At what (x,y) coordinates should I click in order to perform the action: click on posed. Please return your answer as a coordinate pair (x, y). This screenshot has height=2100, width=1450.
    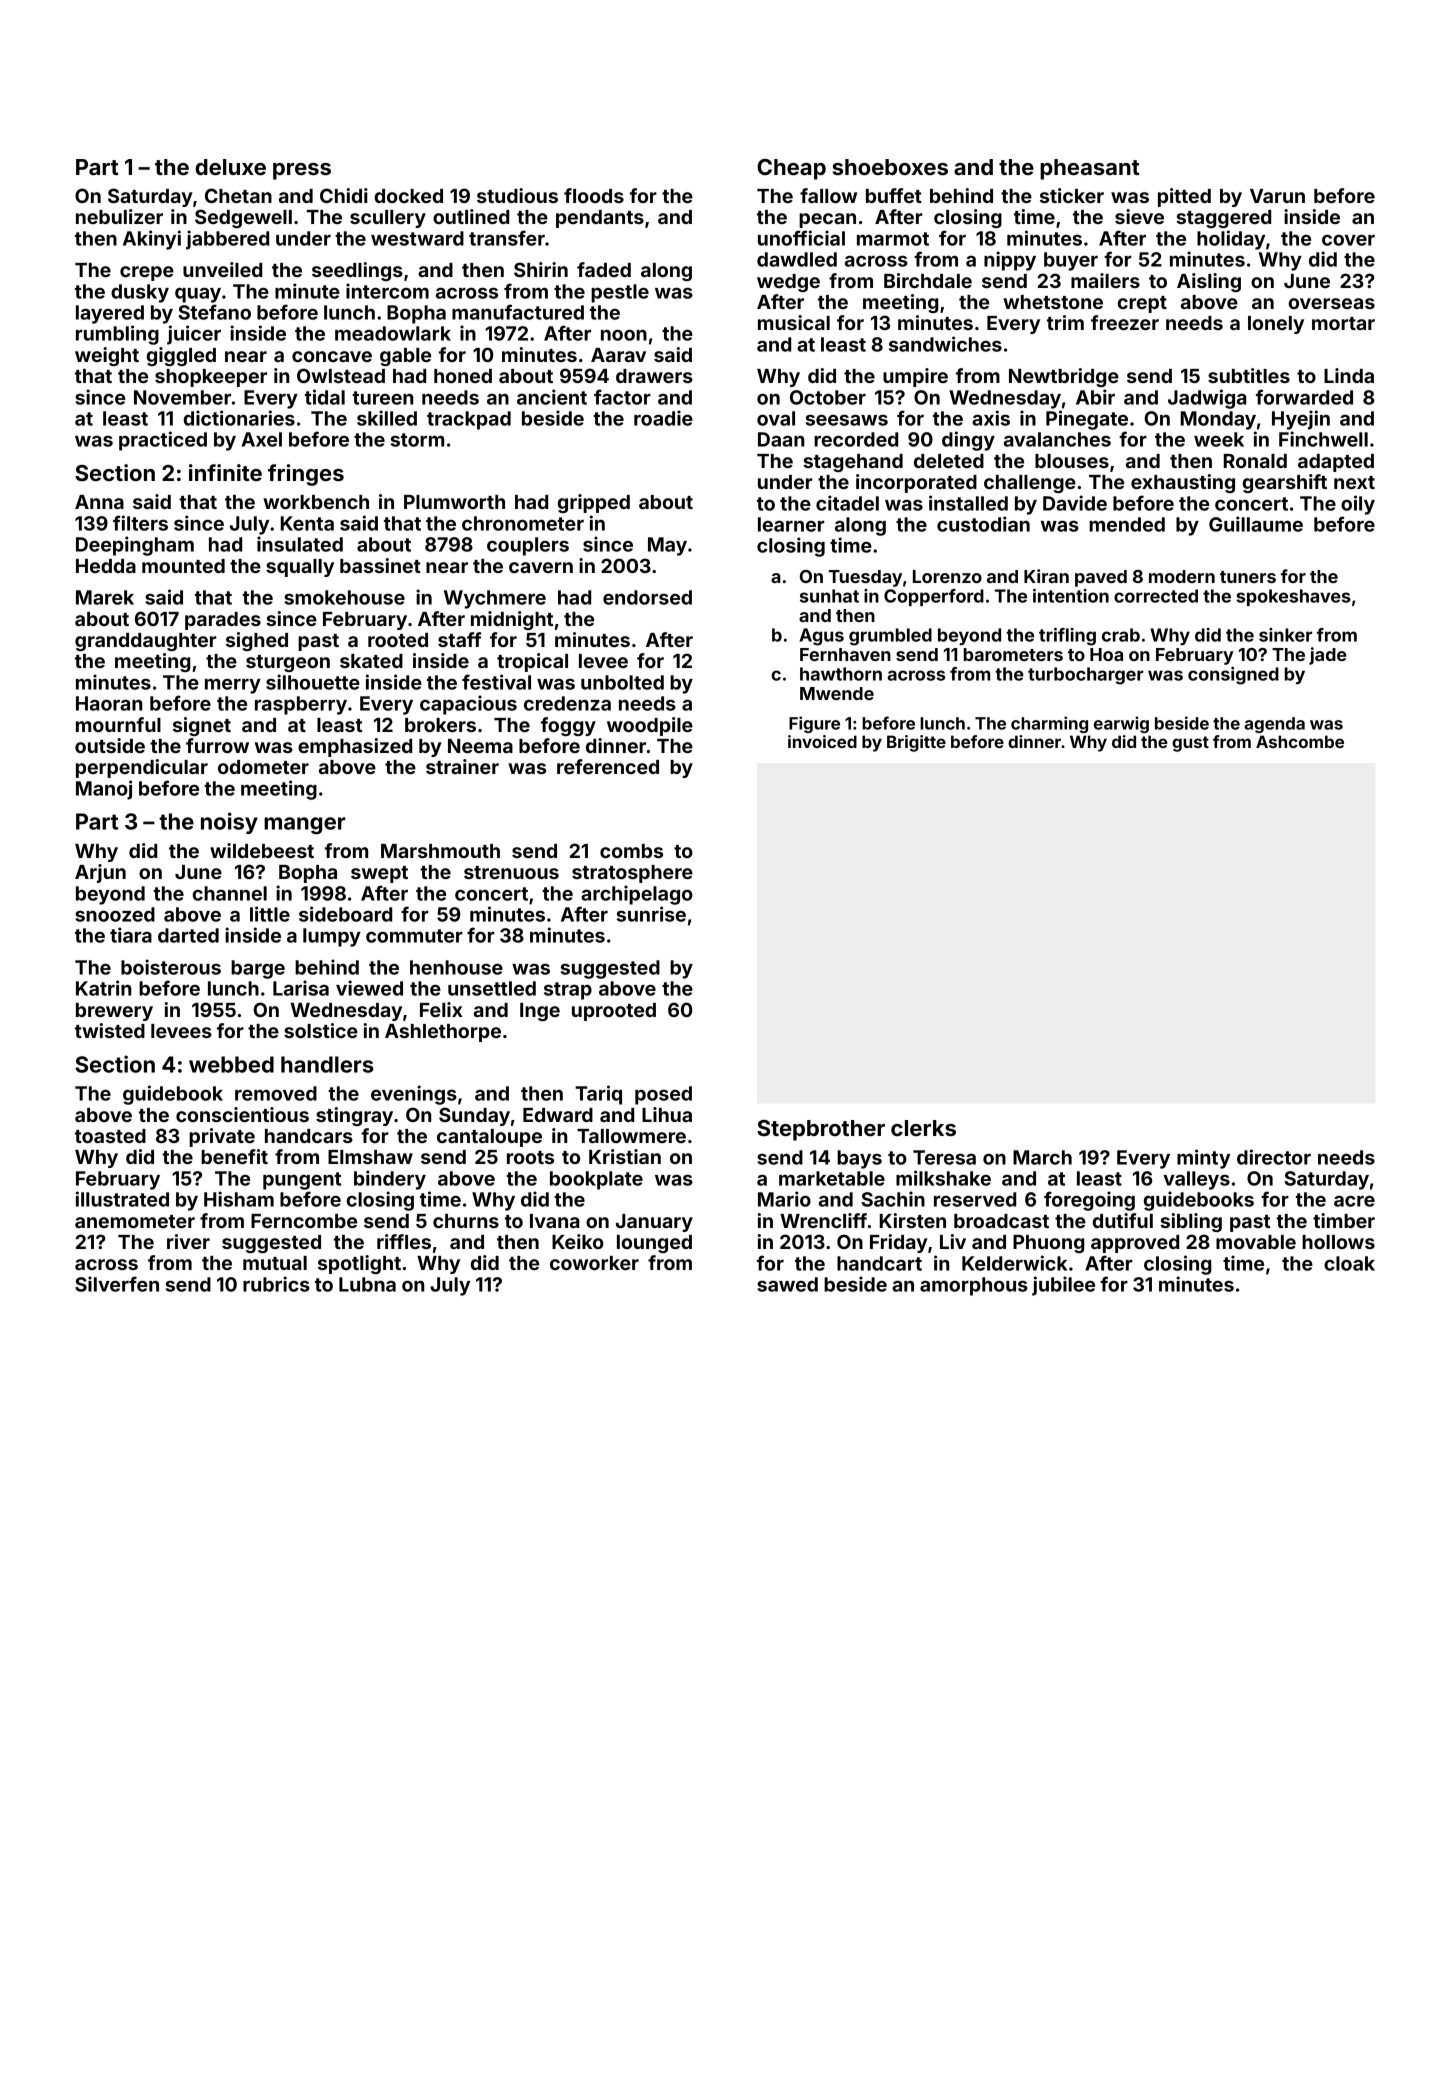
    Looking at the image, I should click on (663, 1095).
